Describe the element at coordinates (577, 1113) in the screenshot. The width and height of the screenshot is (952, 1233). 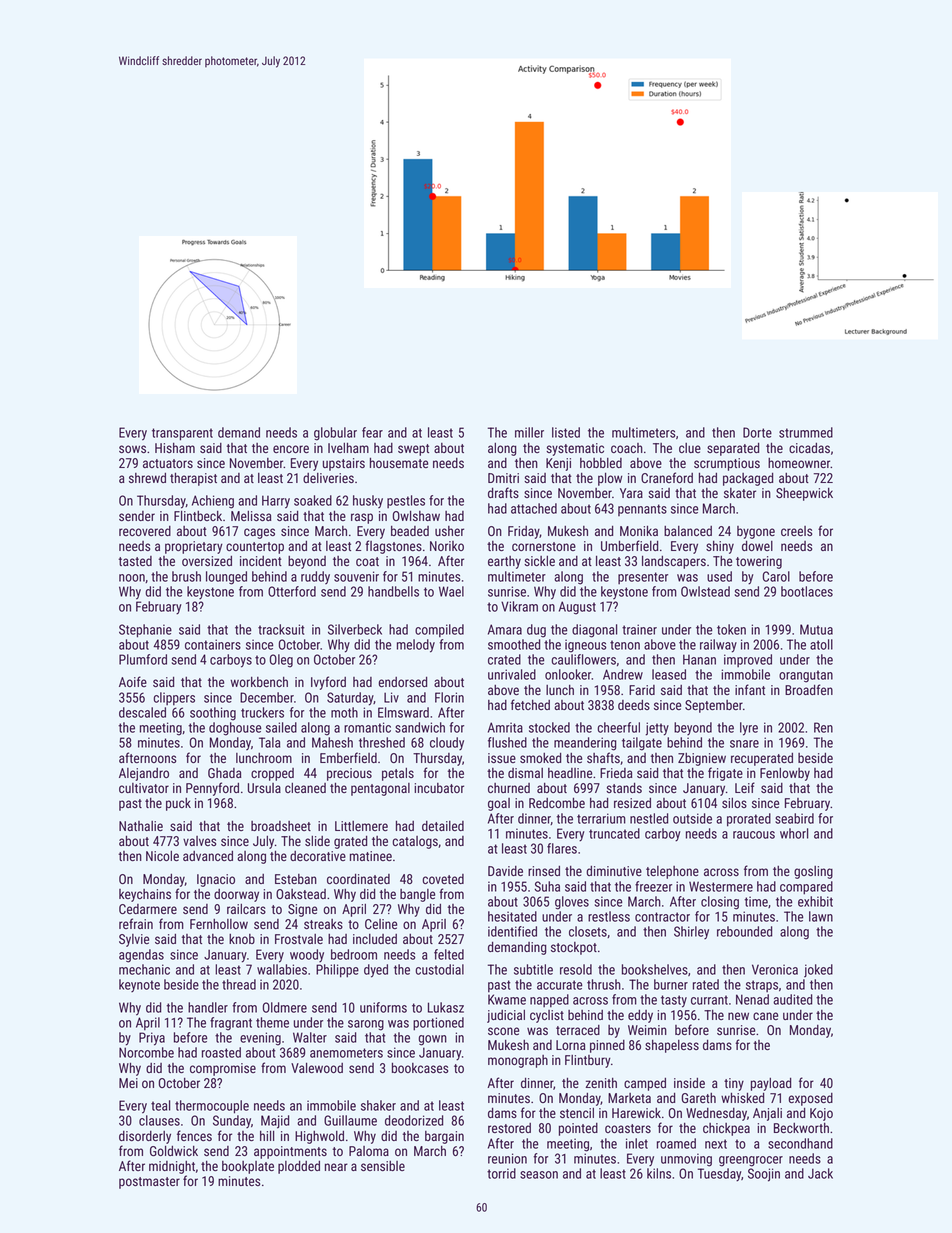
I see `stencil` at that location.
